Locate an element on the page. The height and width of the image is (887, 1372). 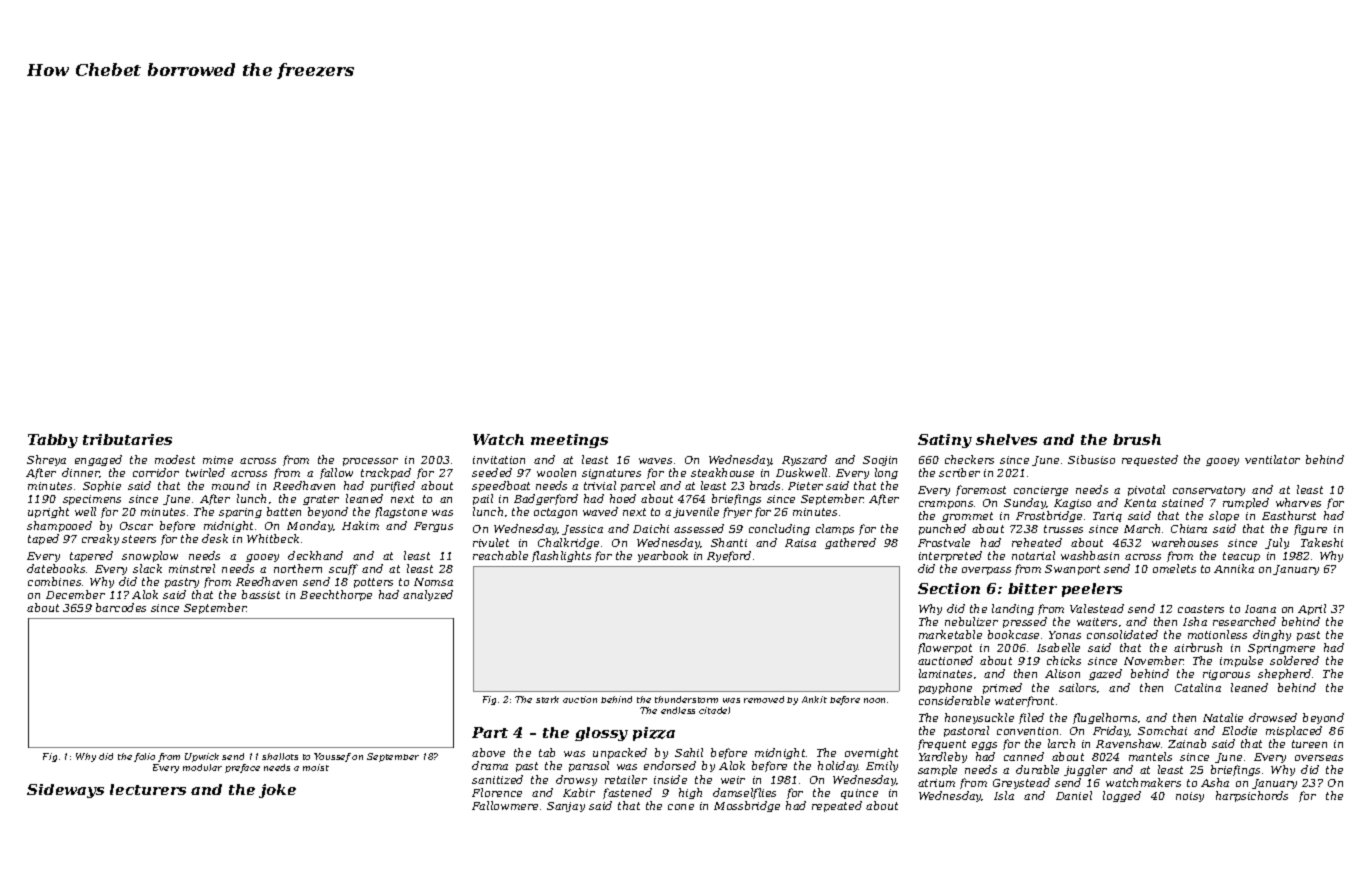
trusses is located at coordinates (1063, 529).
